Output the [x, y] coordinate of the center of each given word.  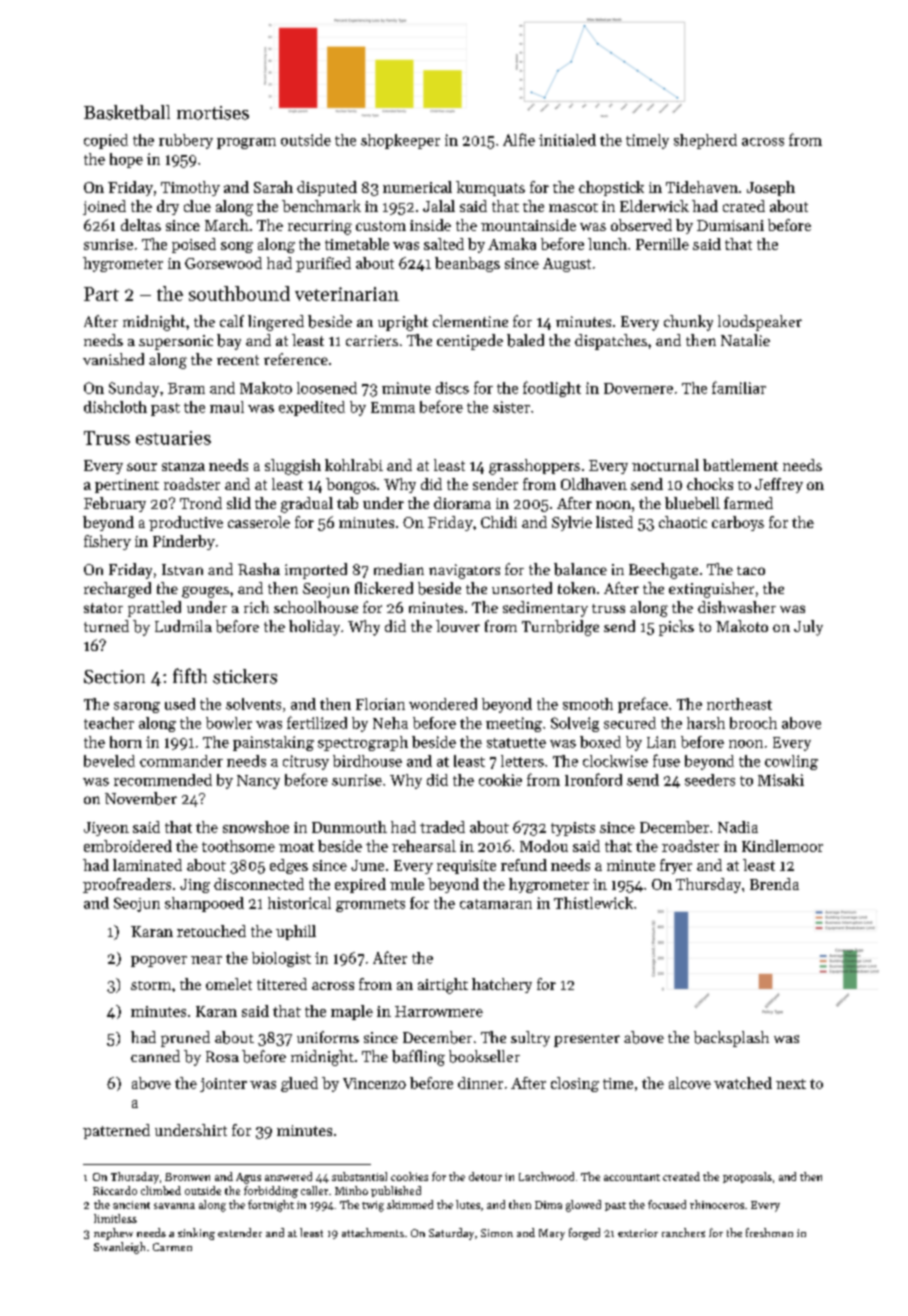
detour [485, 1176]
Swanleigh [119, 1248]
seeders [710, 780]
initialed [567, 140]
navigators [464, 571]
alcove [690, 1083]
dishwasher [737, 607]
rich [256, 607]
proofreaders [127, 885]
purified [323, 264]
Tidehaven [702, 187]
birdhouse [367, 761]
